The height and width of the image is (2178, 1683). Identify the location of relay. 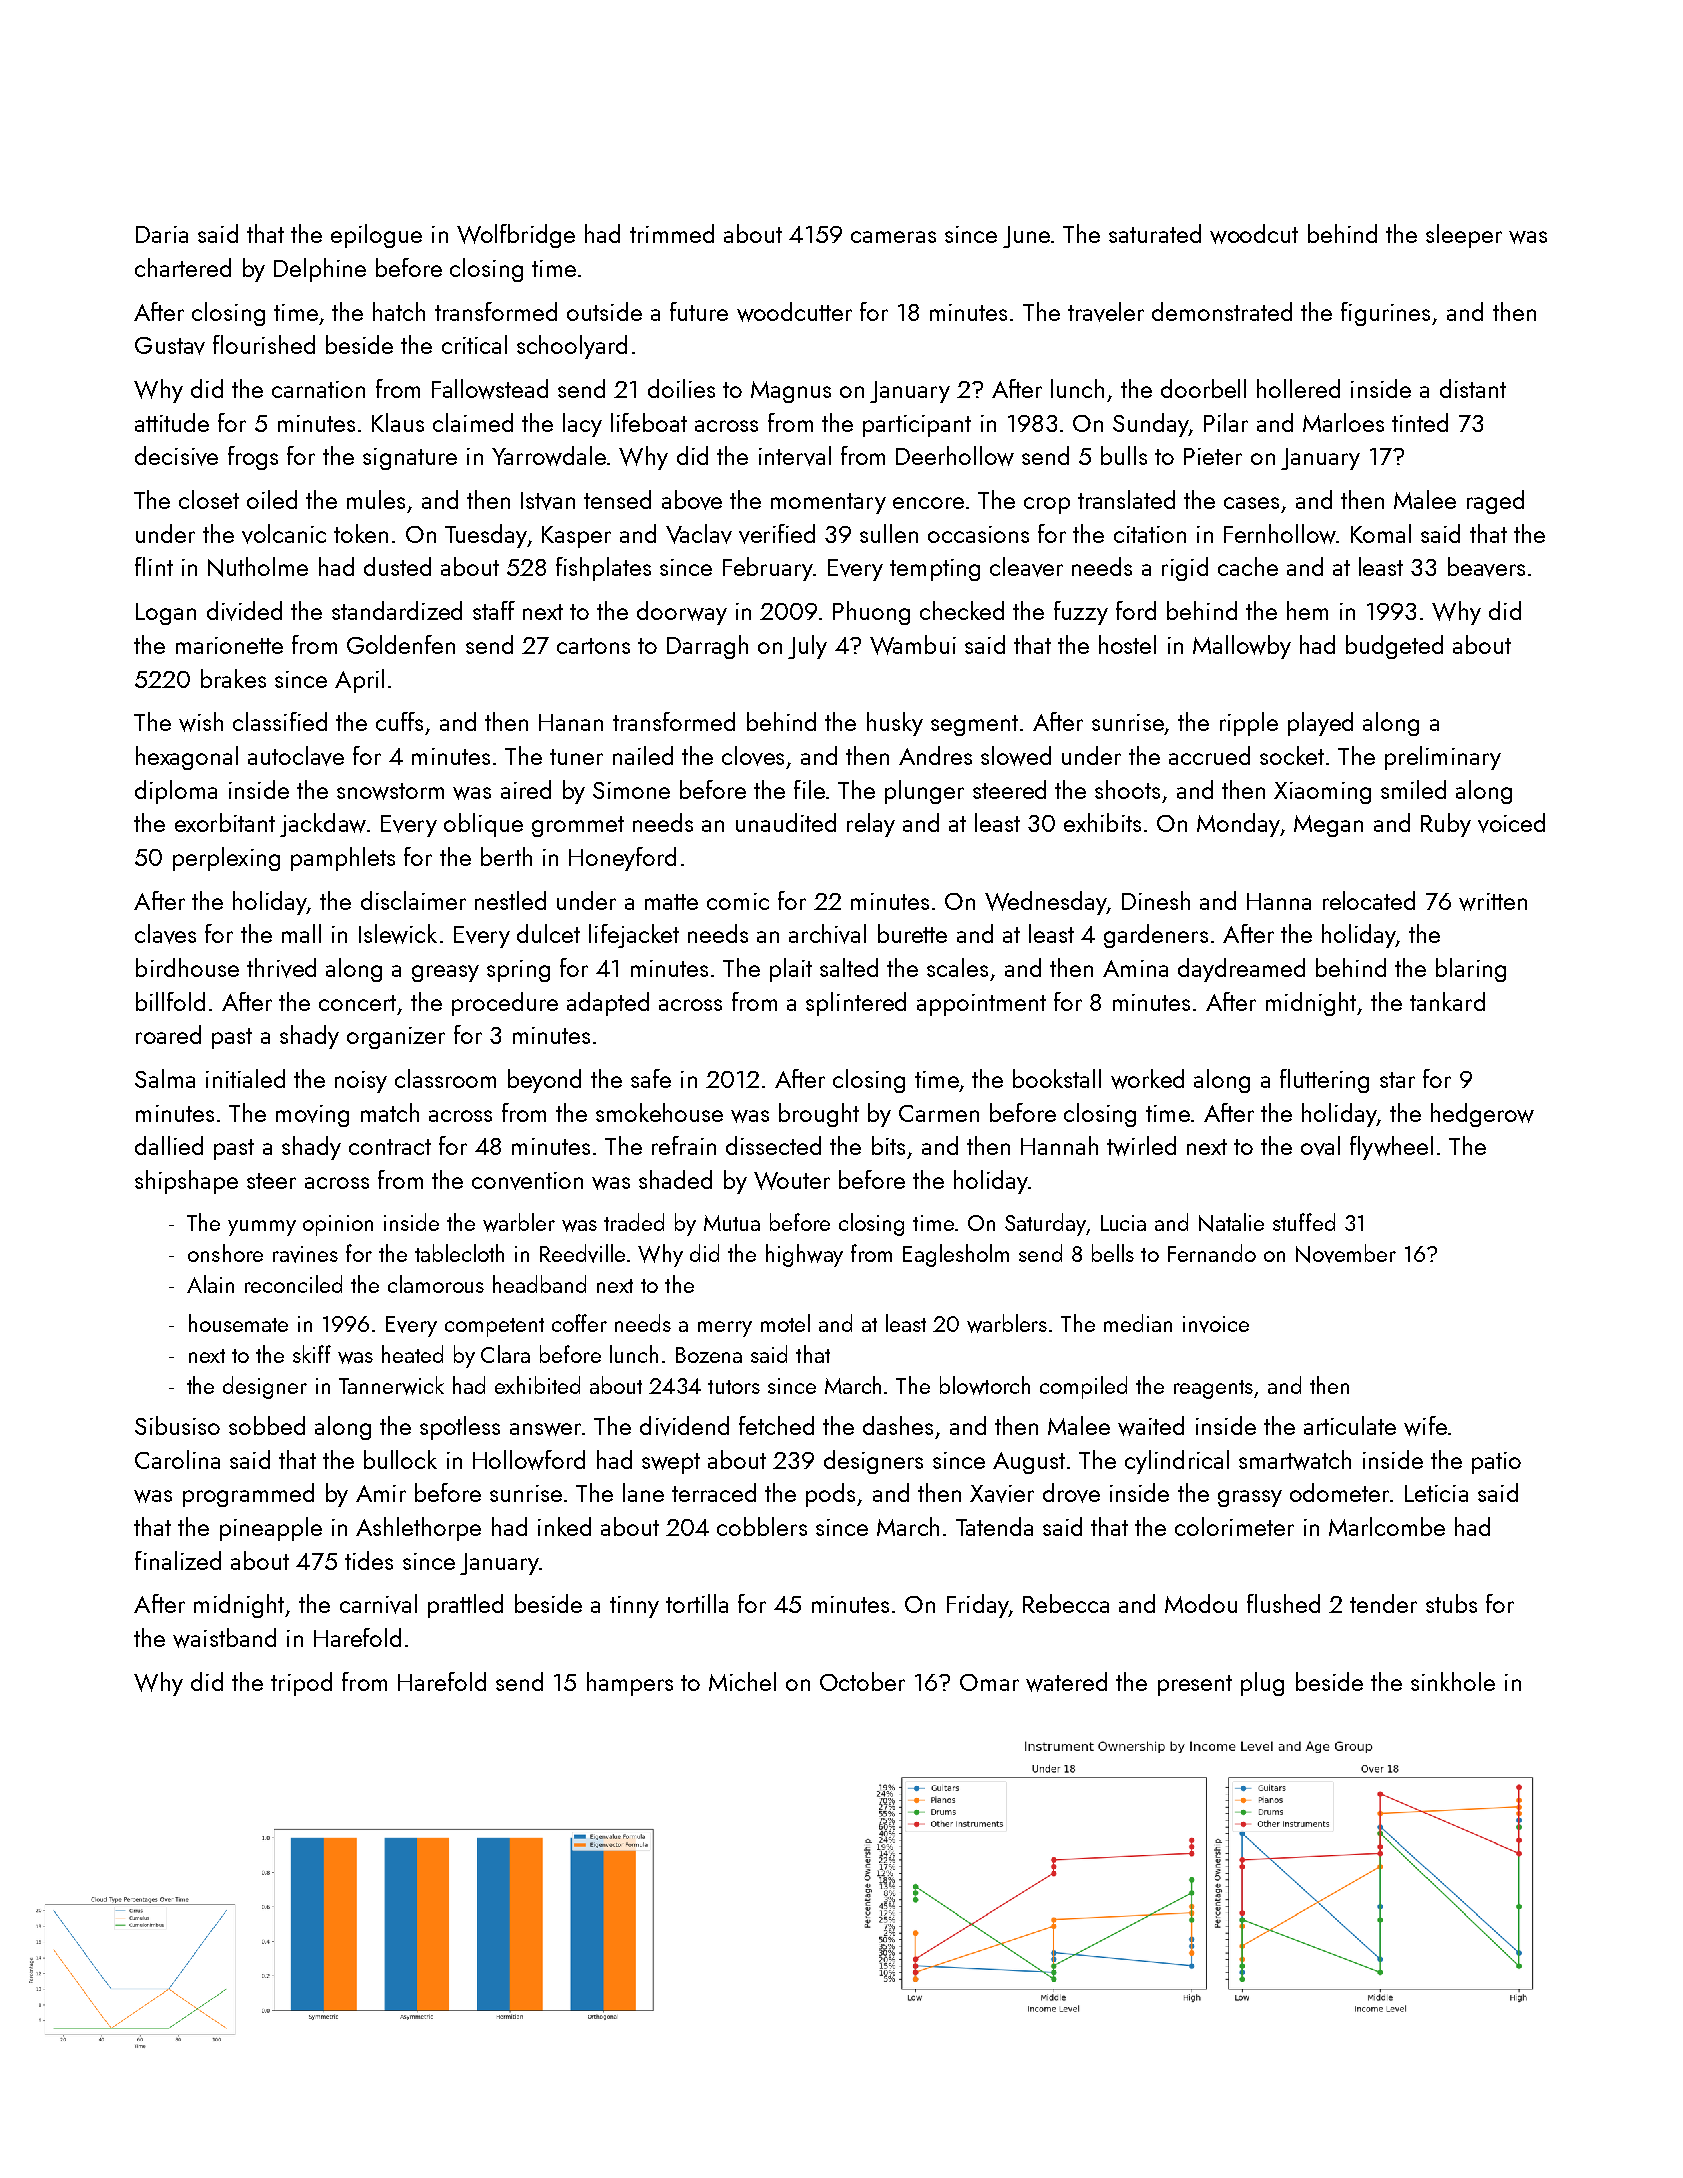
(871, 825).
